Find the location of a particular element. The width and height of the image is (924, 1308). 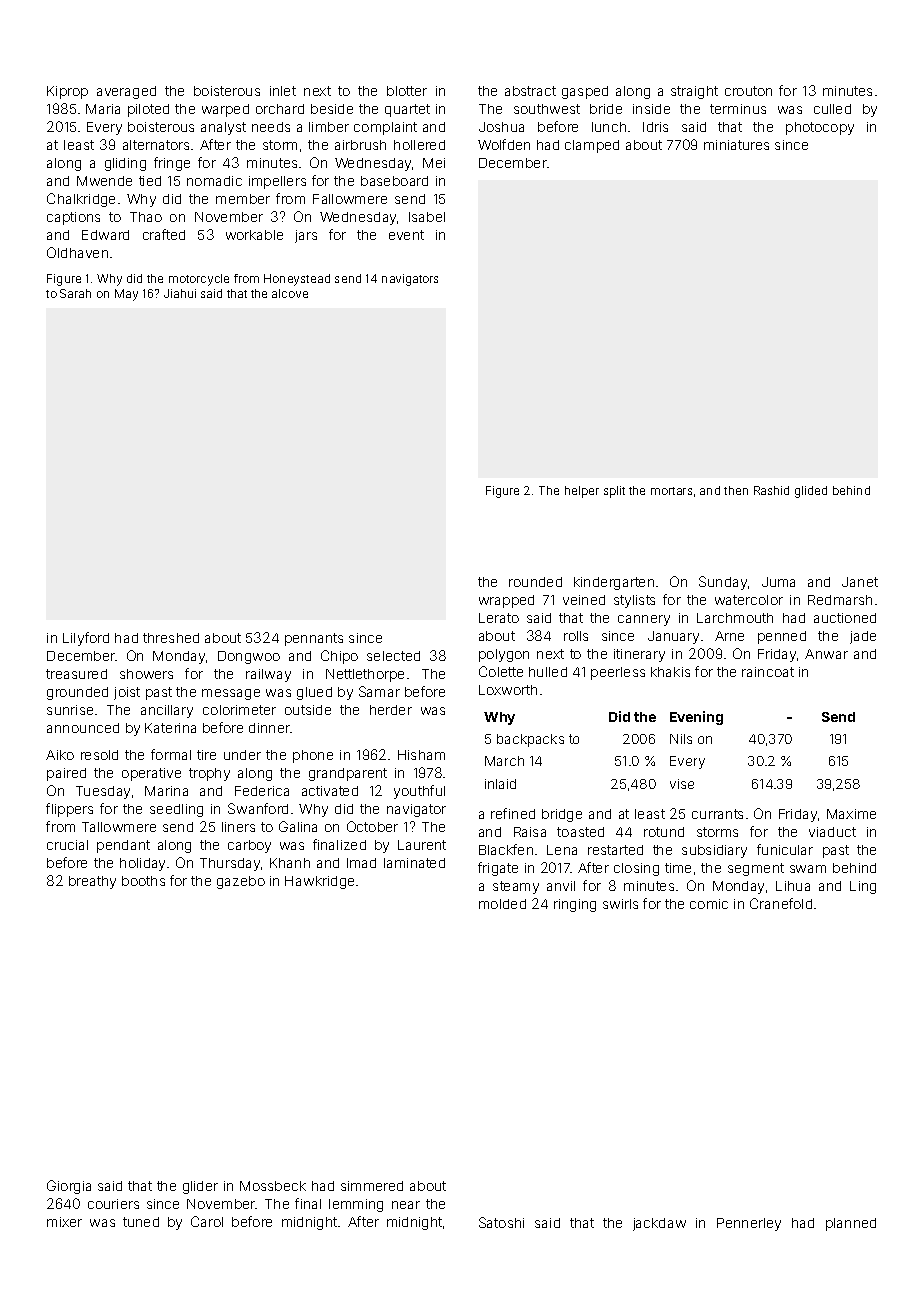

Lilyford is located at coordinates (86, 639).
